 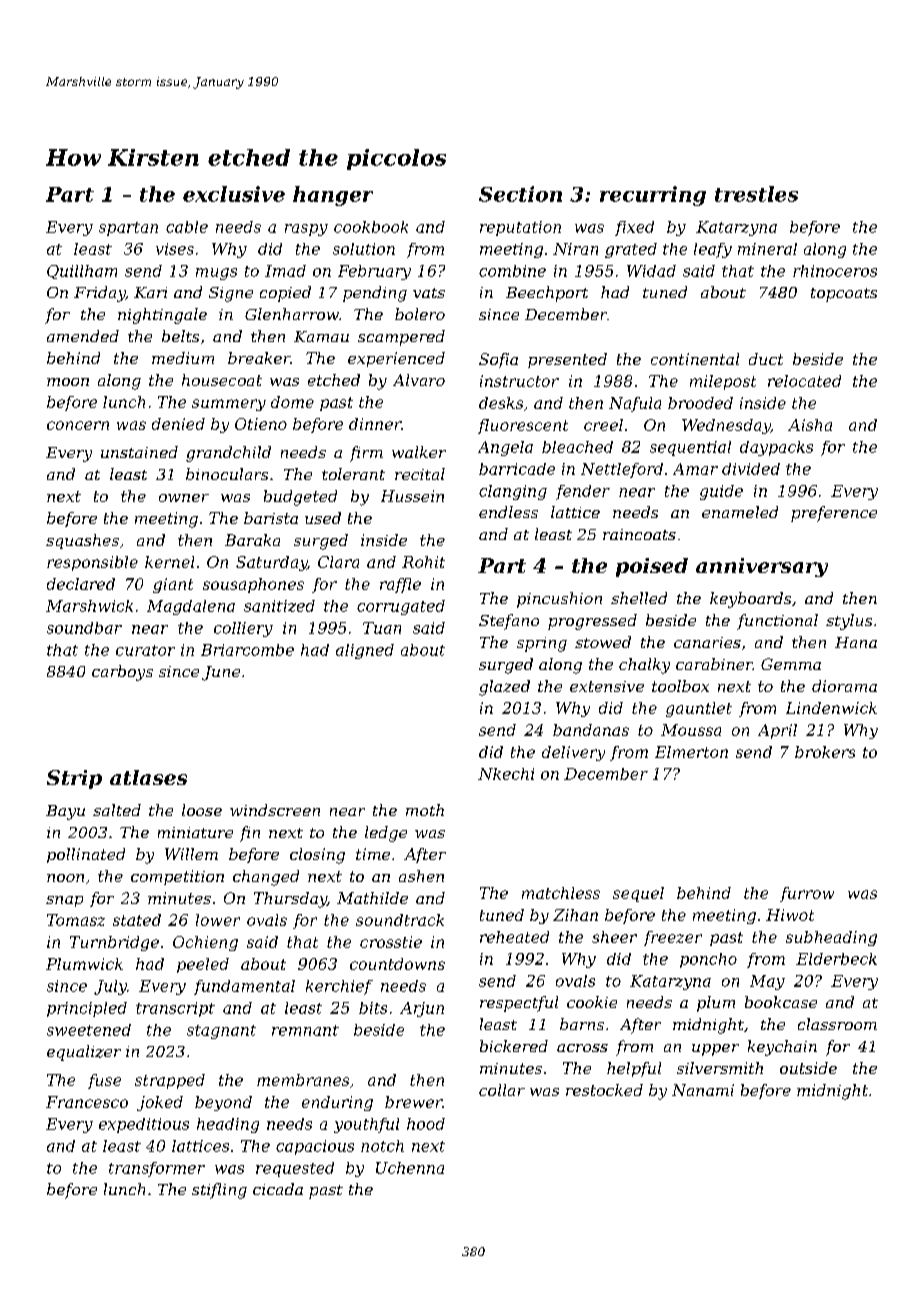 What do you see at coordinates (523, 426) in the screenshot?
I see `fluorescent` at bounding box center [523, 426].
